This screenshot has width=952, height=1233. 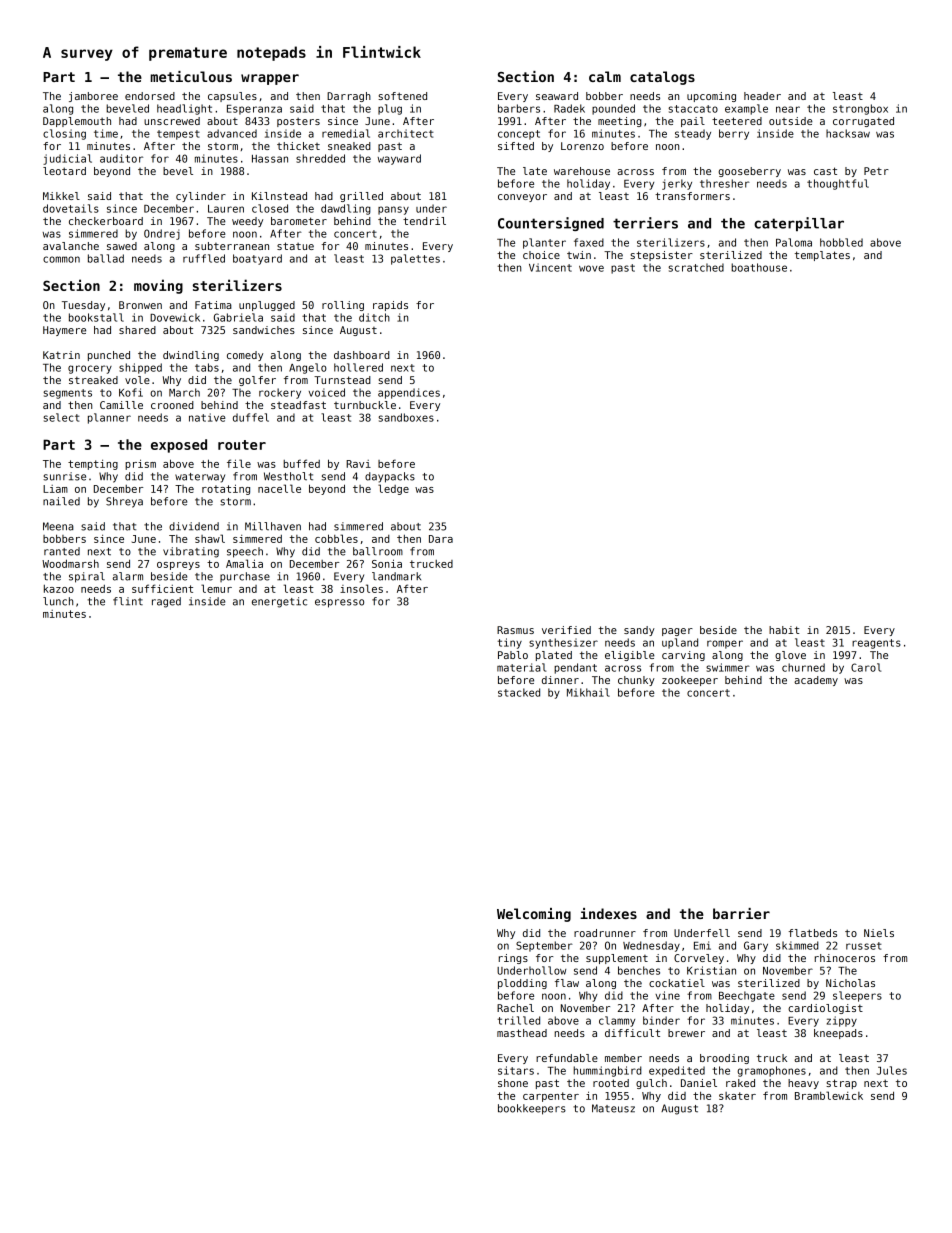 What do you see at coordinates (513, 959) in the screenshot?
I see `rings` at bounding box center [513, 959].
